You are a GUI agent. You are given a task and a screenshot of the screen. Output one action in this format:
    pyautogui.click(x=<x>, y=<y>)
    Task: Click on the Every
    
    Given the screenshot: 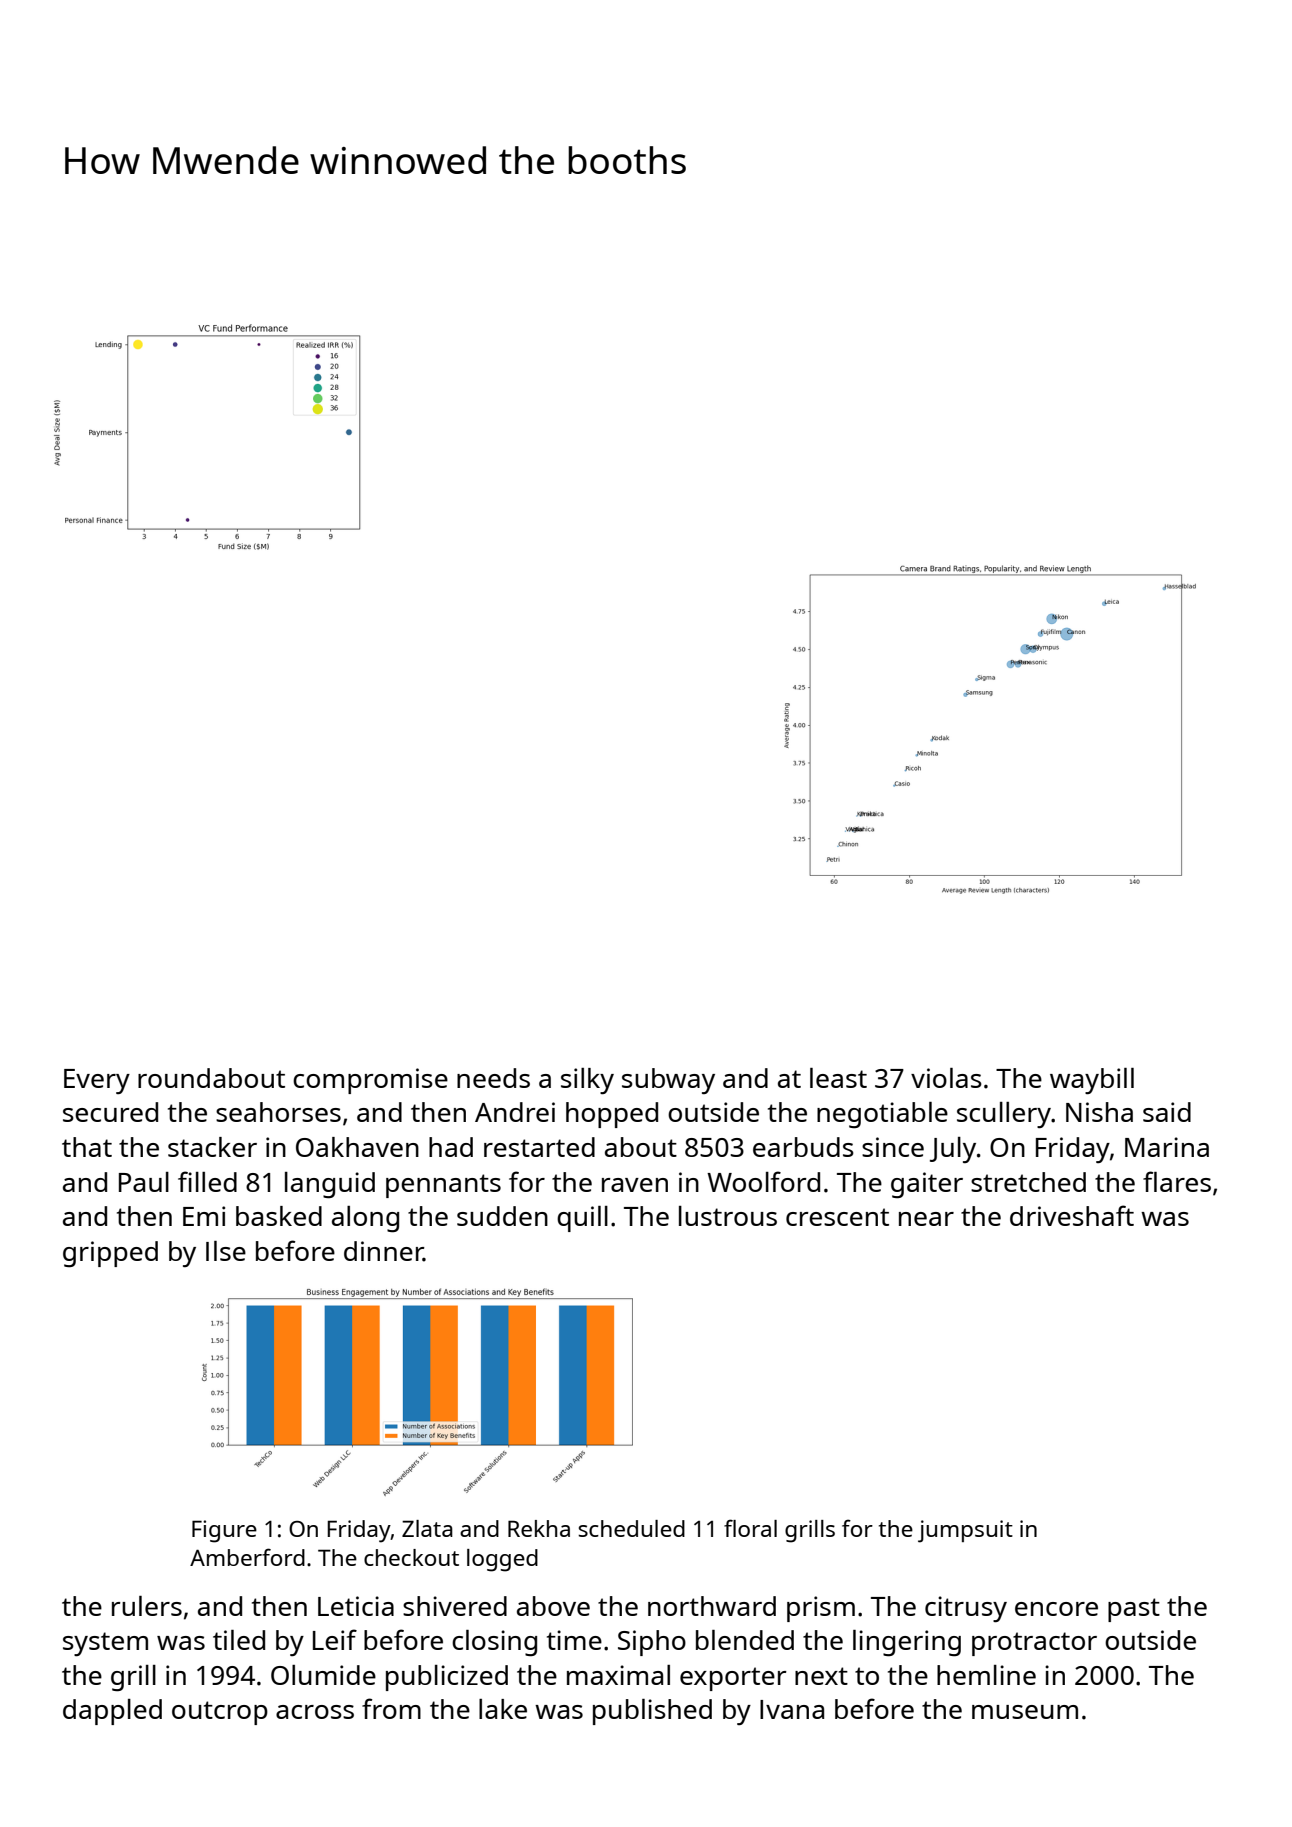 What is the action you would take?
    pyautogui.click(x=97, y=1081)
